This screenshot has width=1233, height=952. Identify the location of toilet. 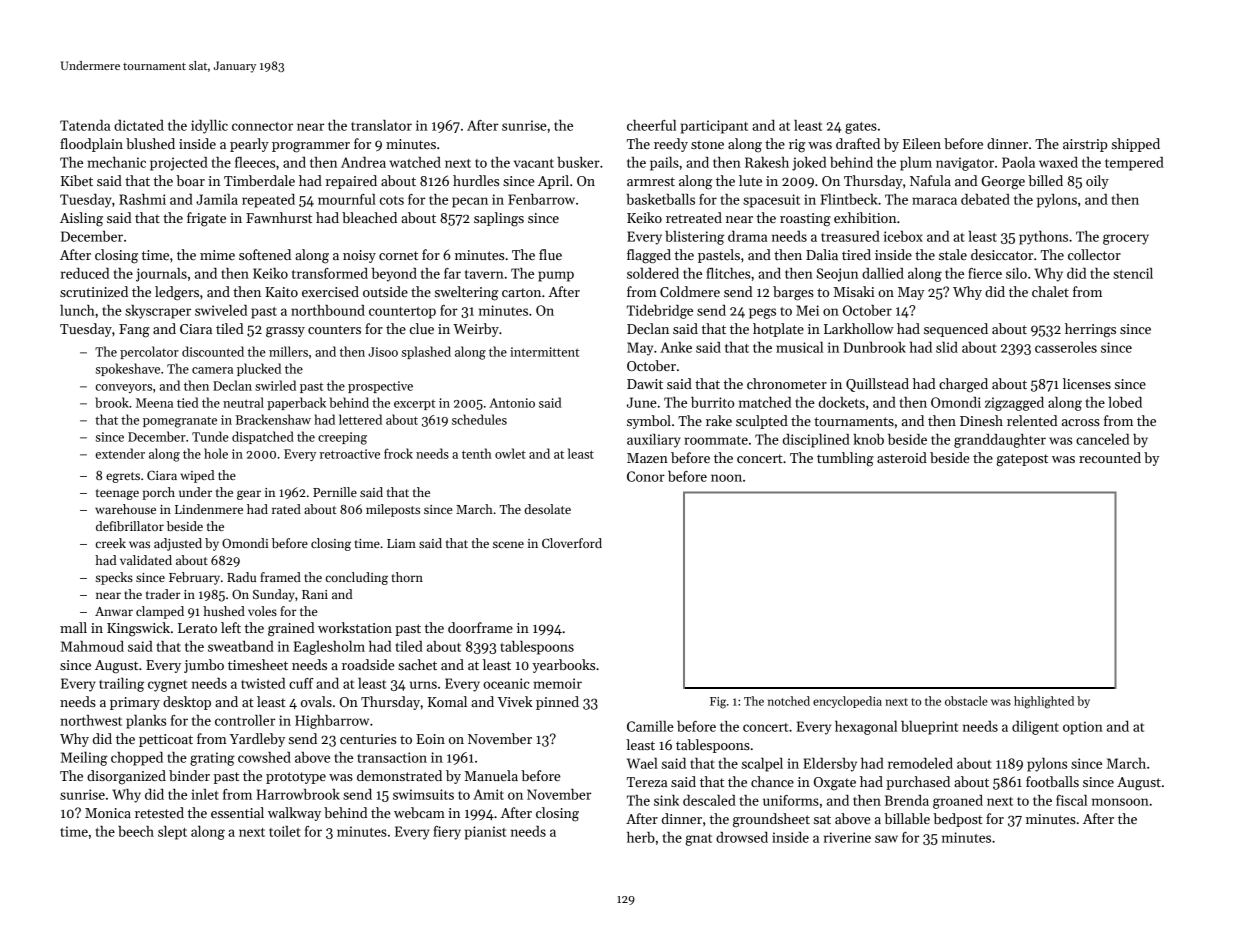
(285, 831).
